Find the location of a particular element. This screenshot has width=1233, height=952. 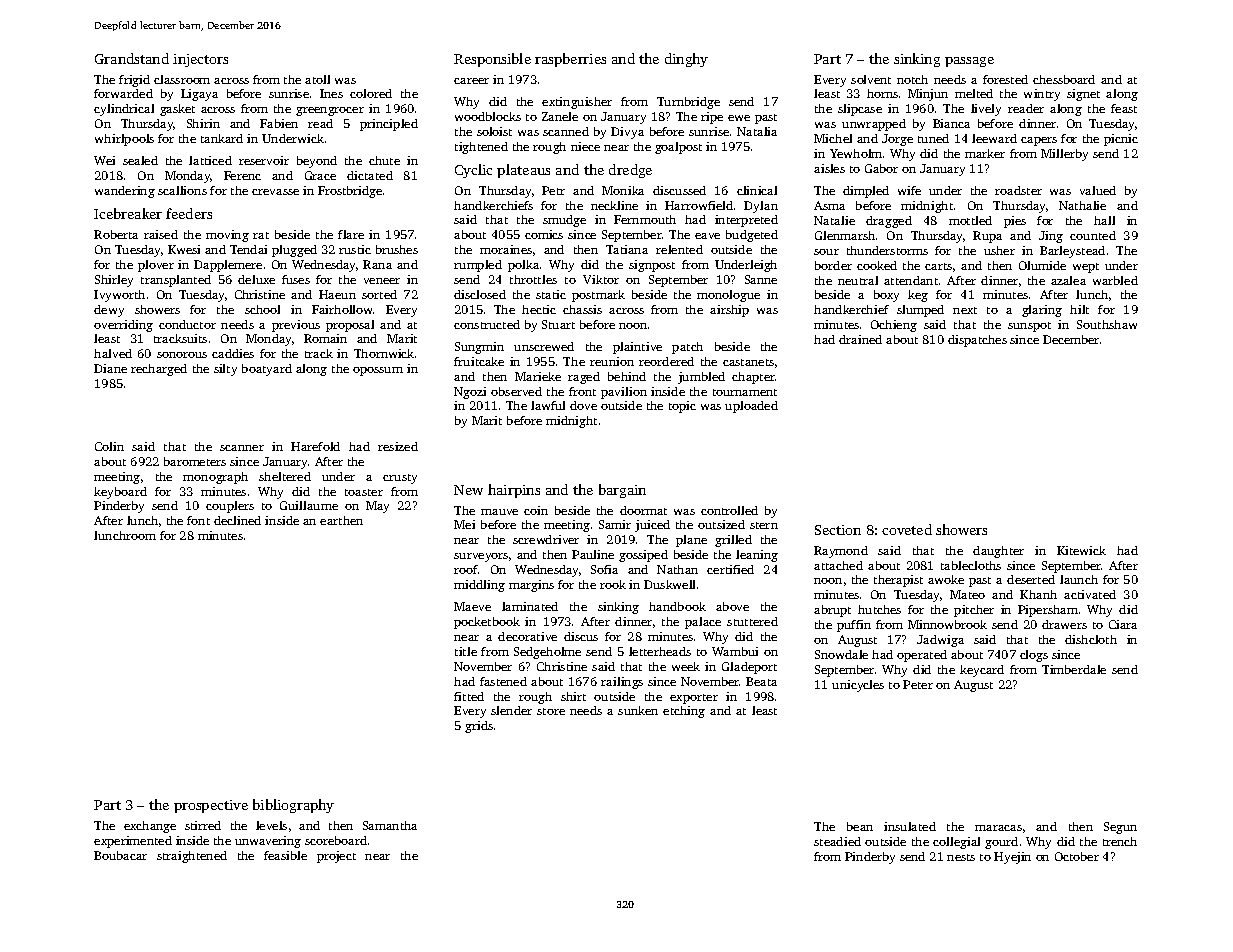

Grace is located at coordinates (320, 175).
